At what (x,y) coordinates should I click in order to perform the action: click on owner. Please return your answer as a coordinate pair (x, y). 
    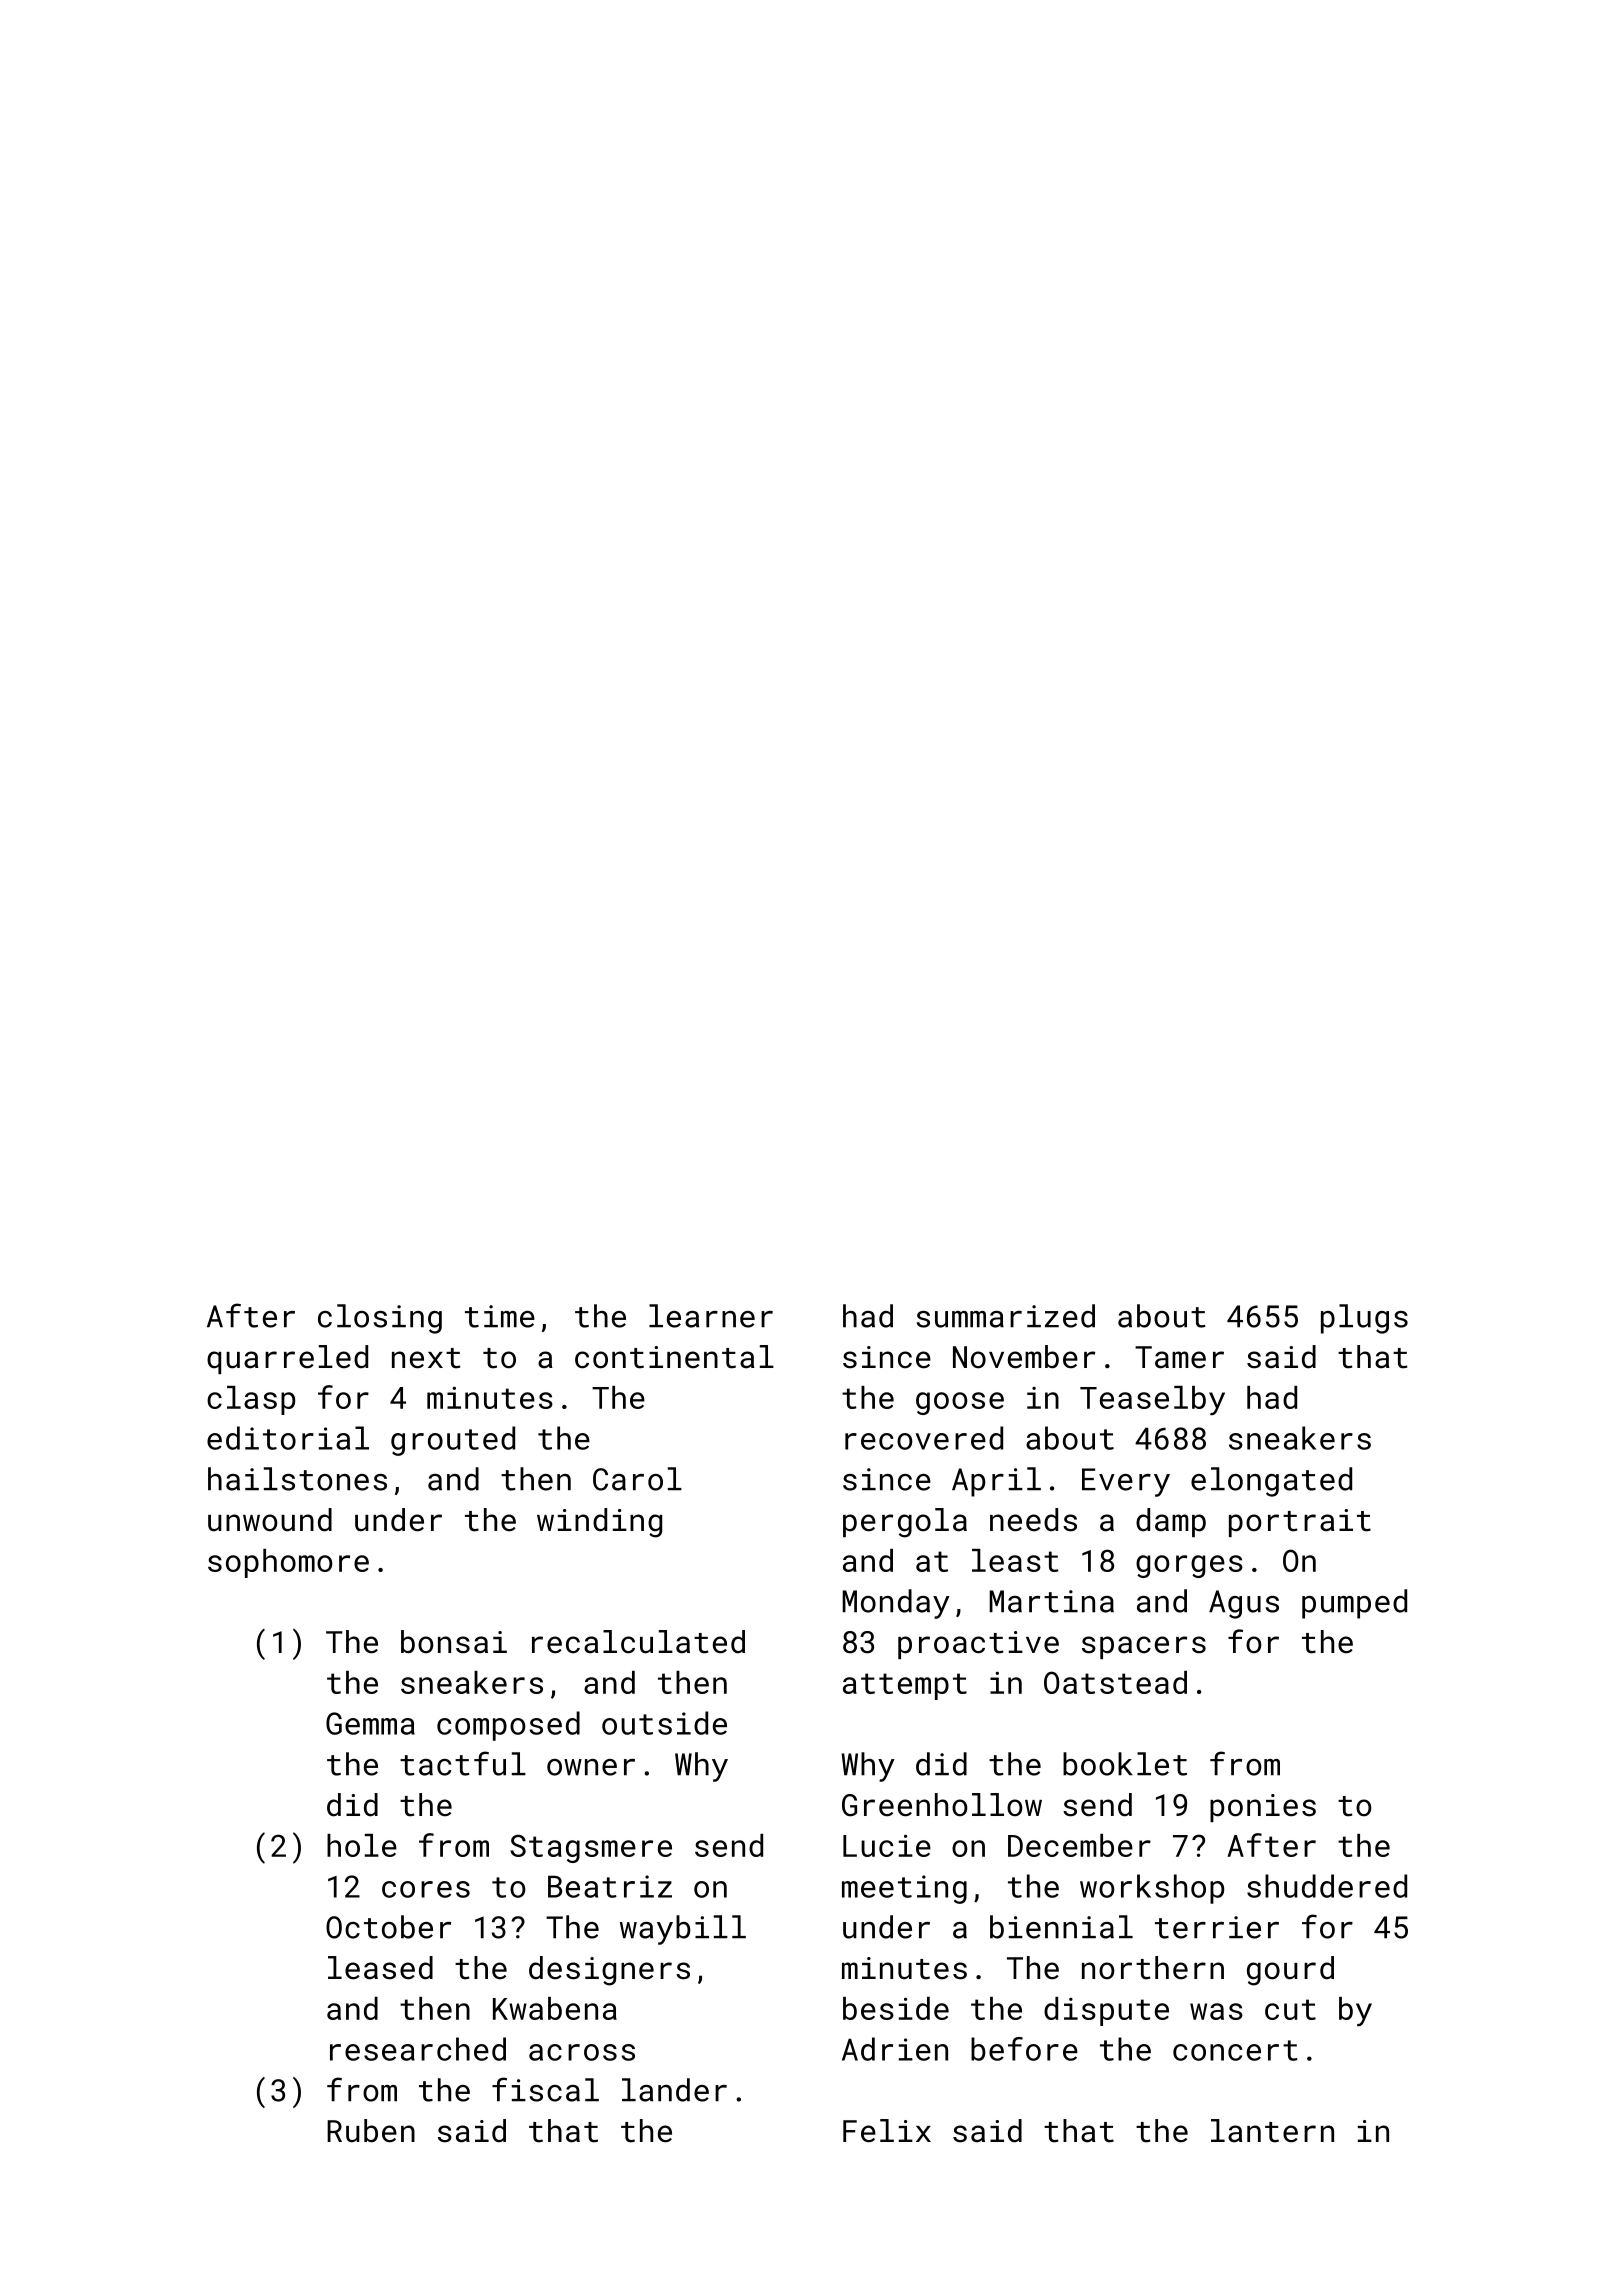
    Looking at the image, I should click on (591, 1767).
